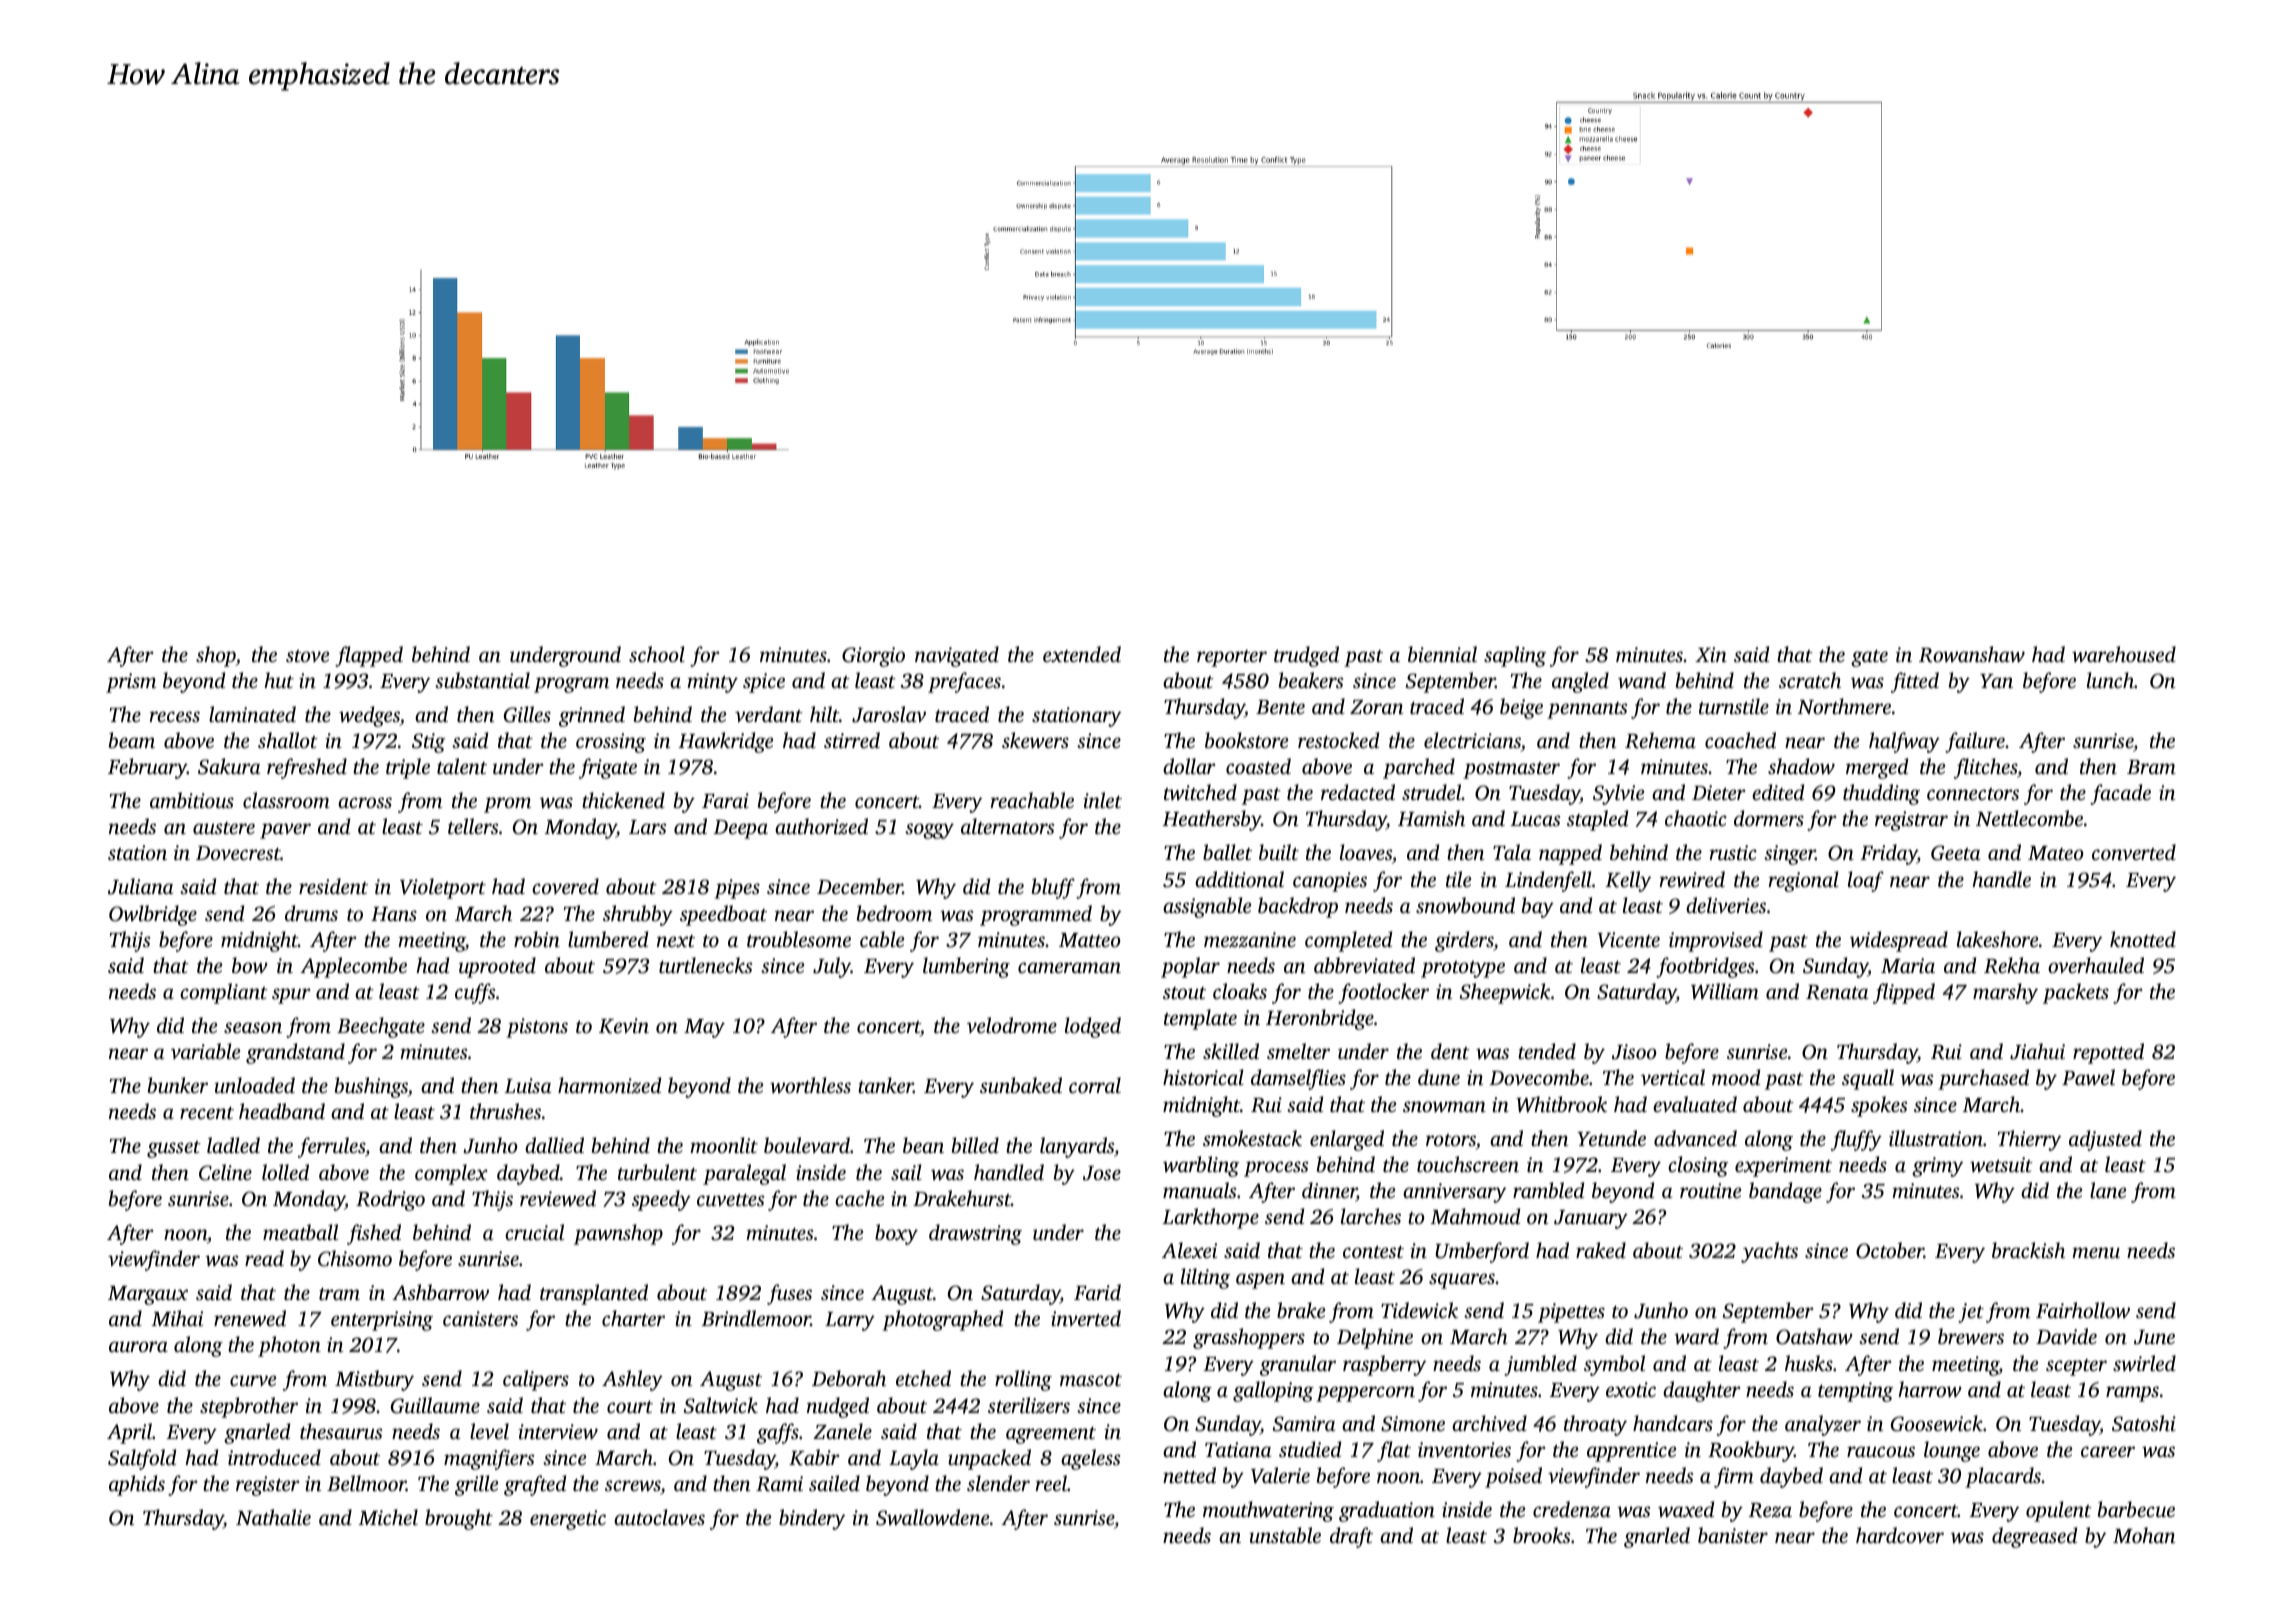 This screenshot has height=1615, width=2284. Describe the element at coordinates (1711, 654) in the screenshot. I see `Xin` at that location.
